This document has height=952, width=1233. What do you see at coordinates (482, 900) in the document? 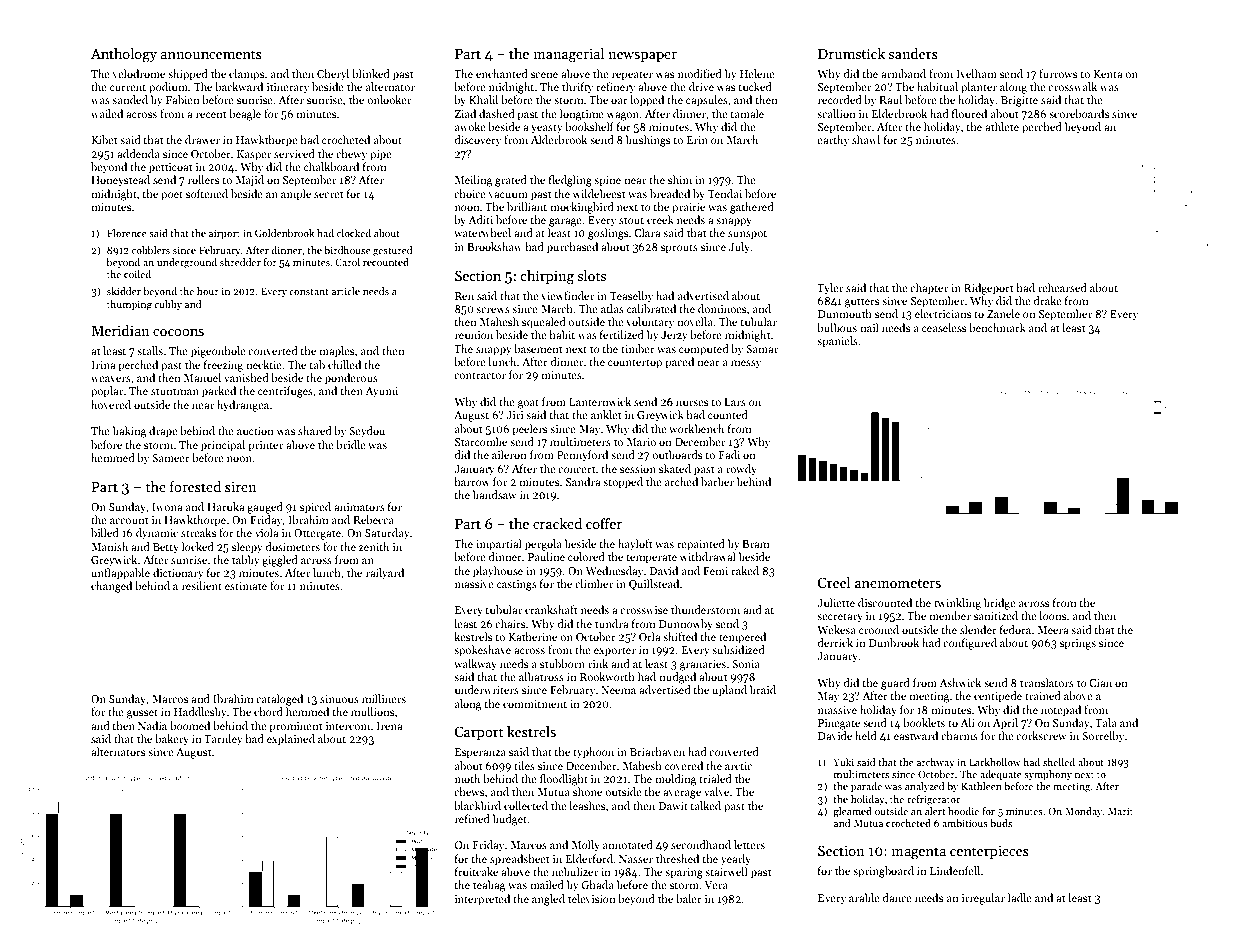
I see `interpreted` at bounding box center [482, 900].
